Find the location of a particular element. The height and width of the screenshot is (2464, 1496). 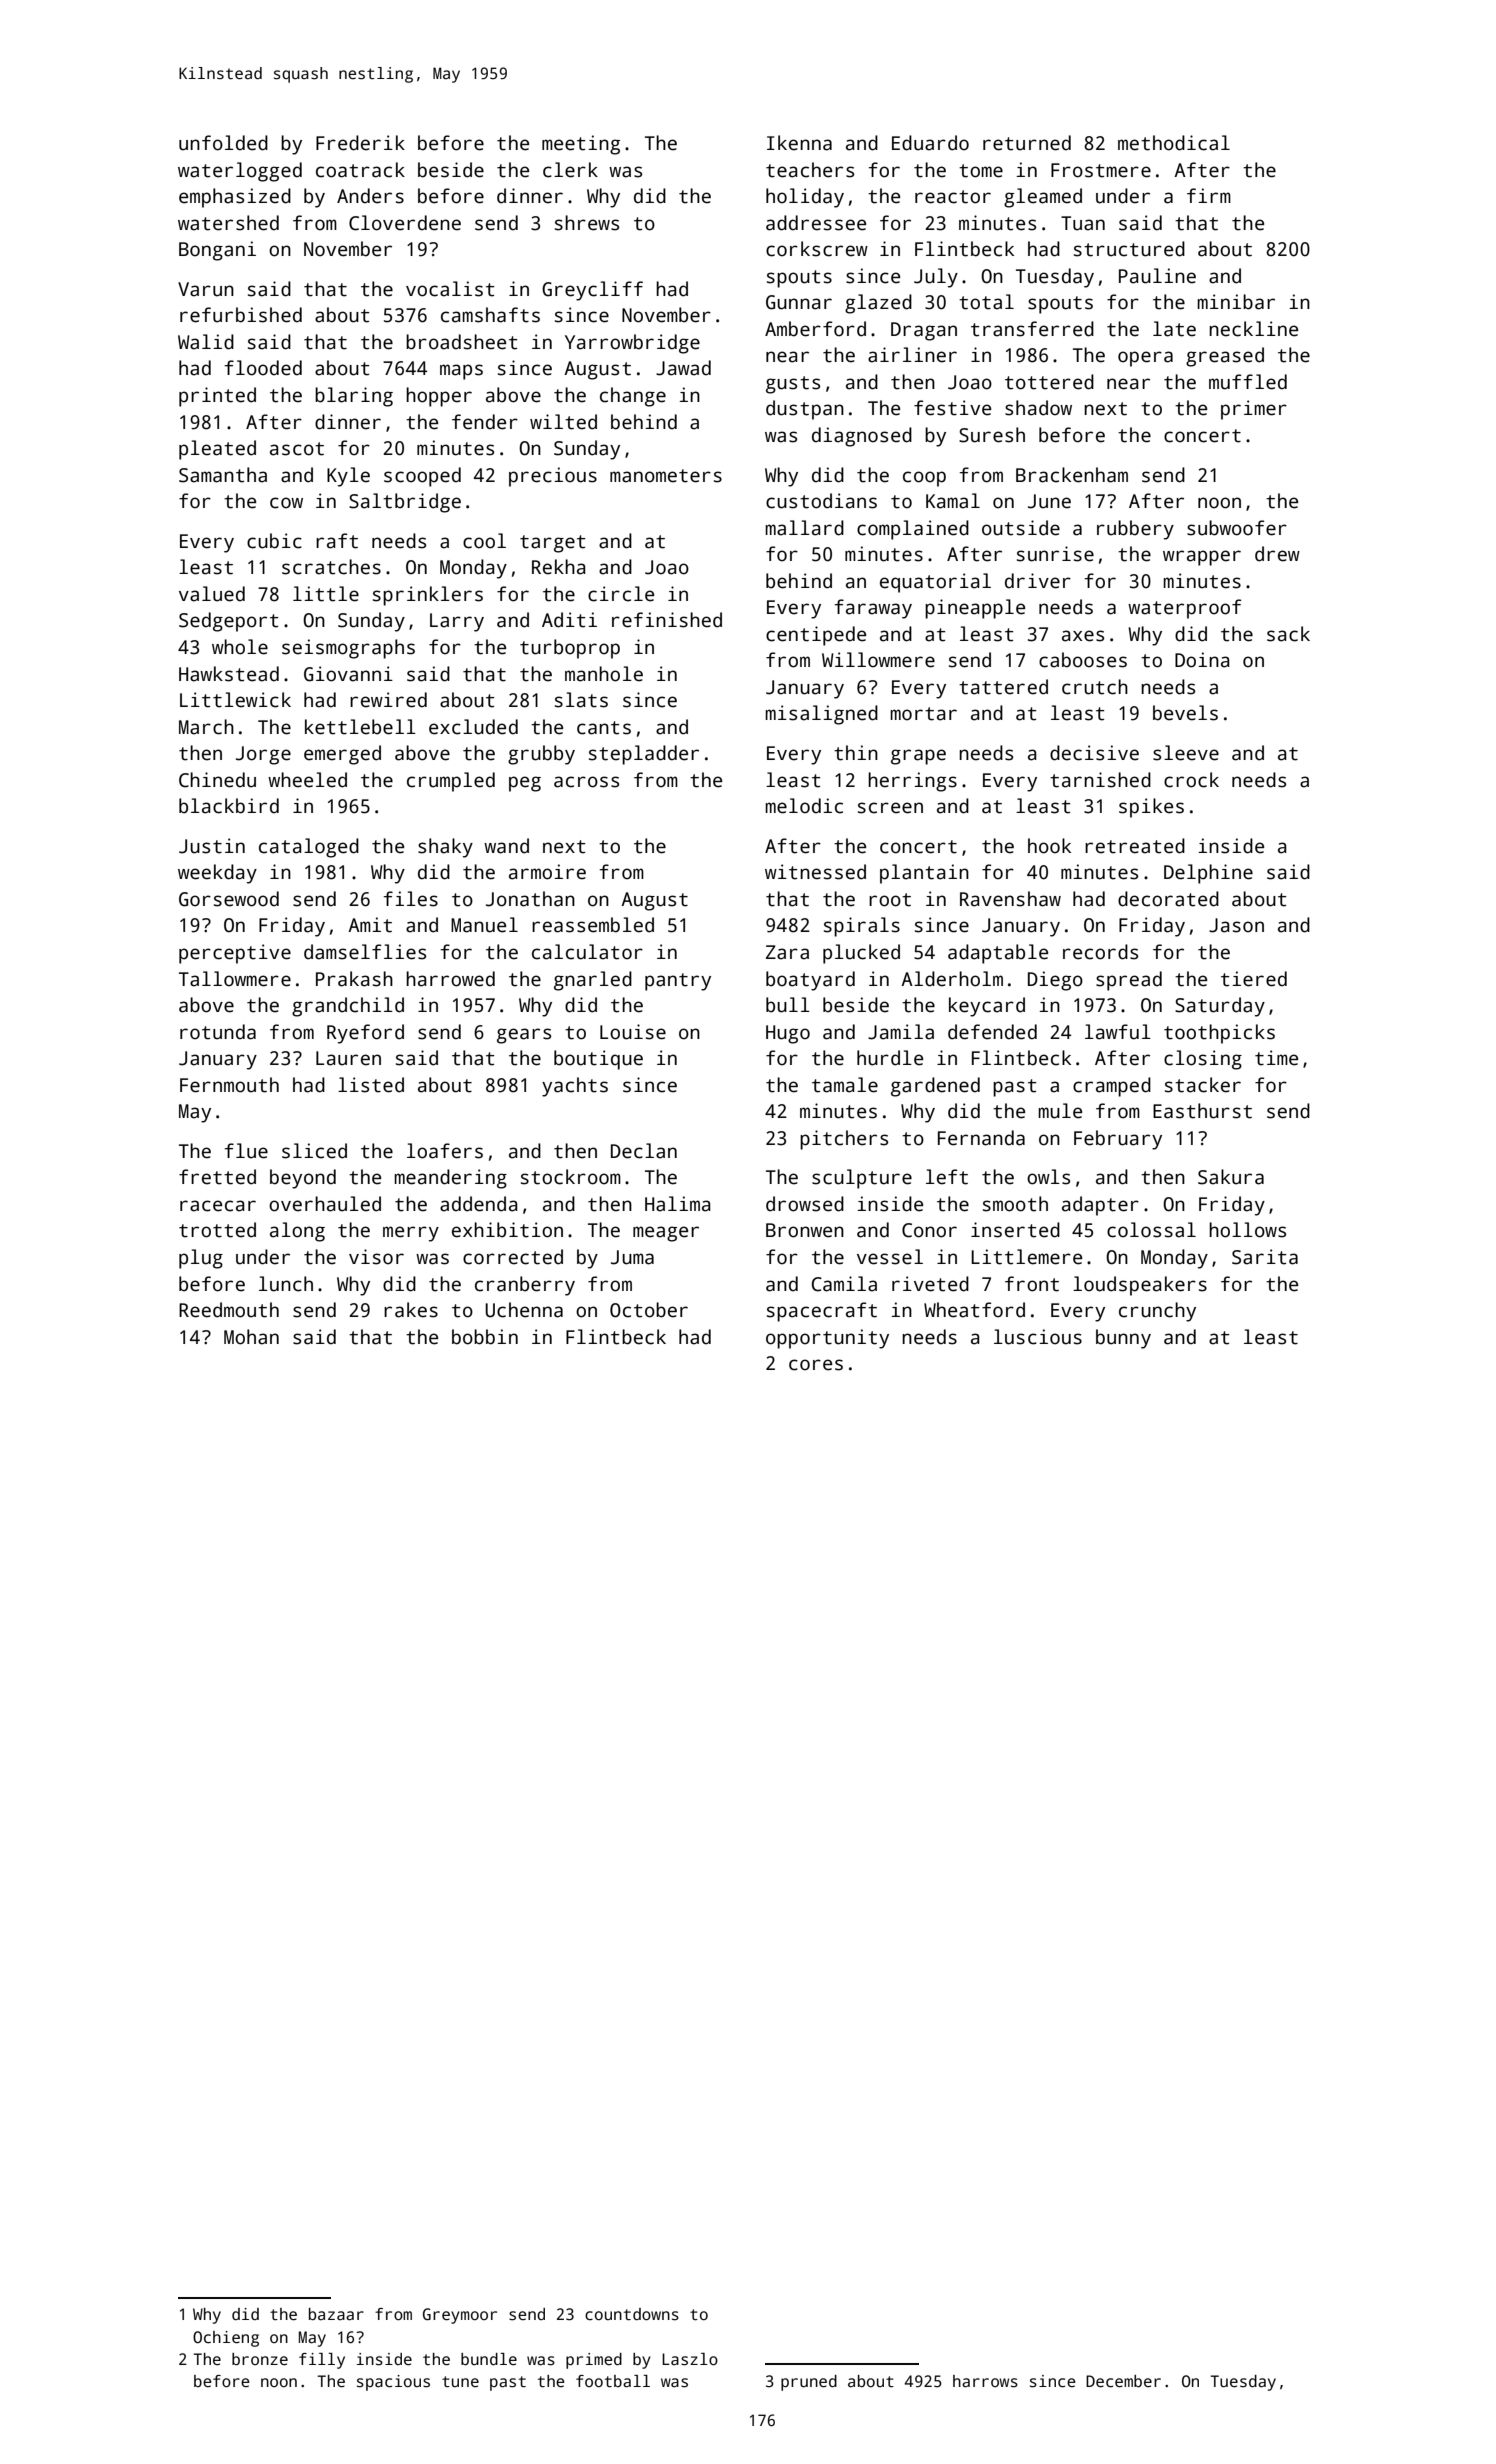

crunchy is located at coordinates (1157, 1312).
